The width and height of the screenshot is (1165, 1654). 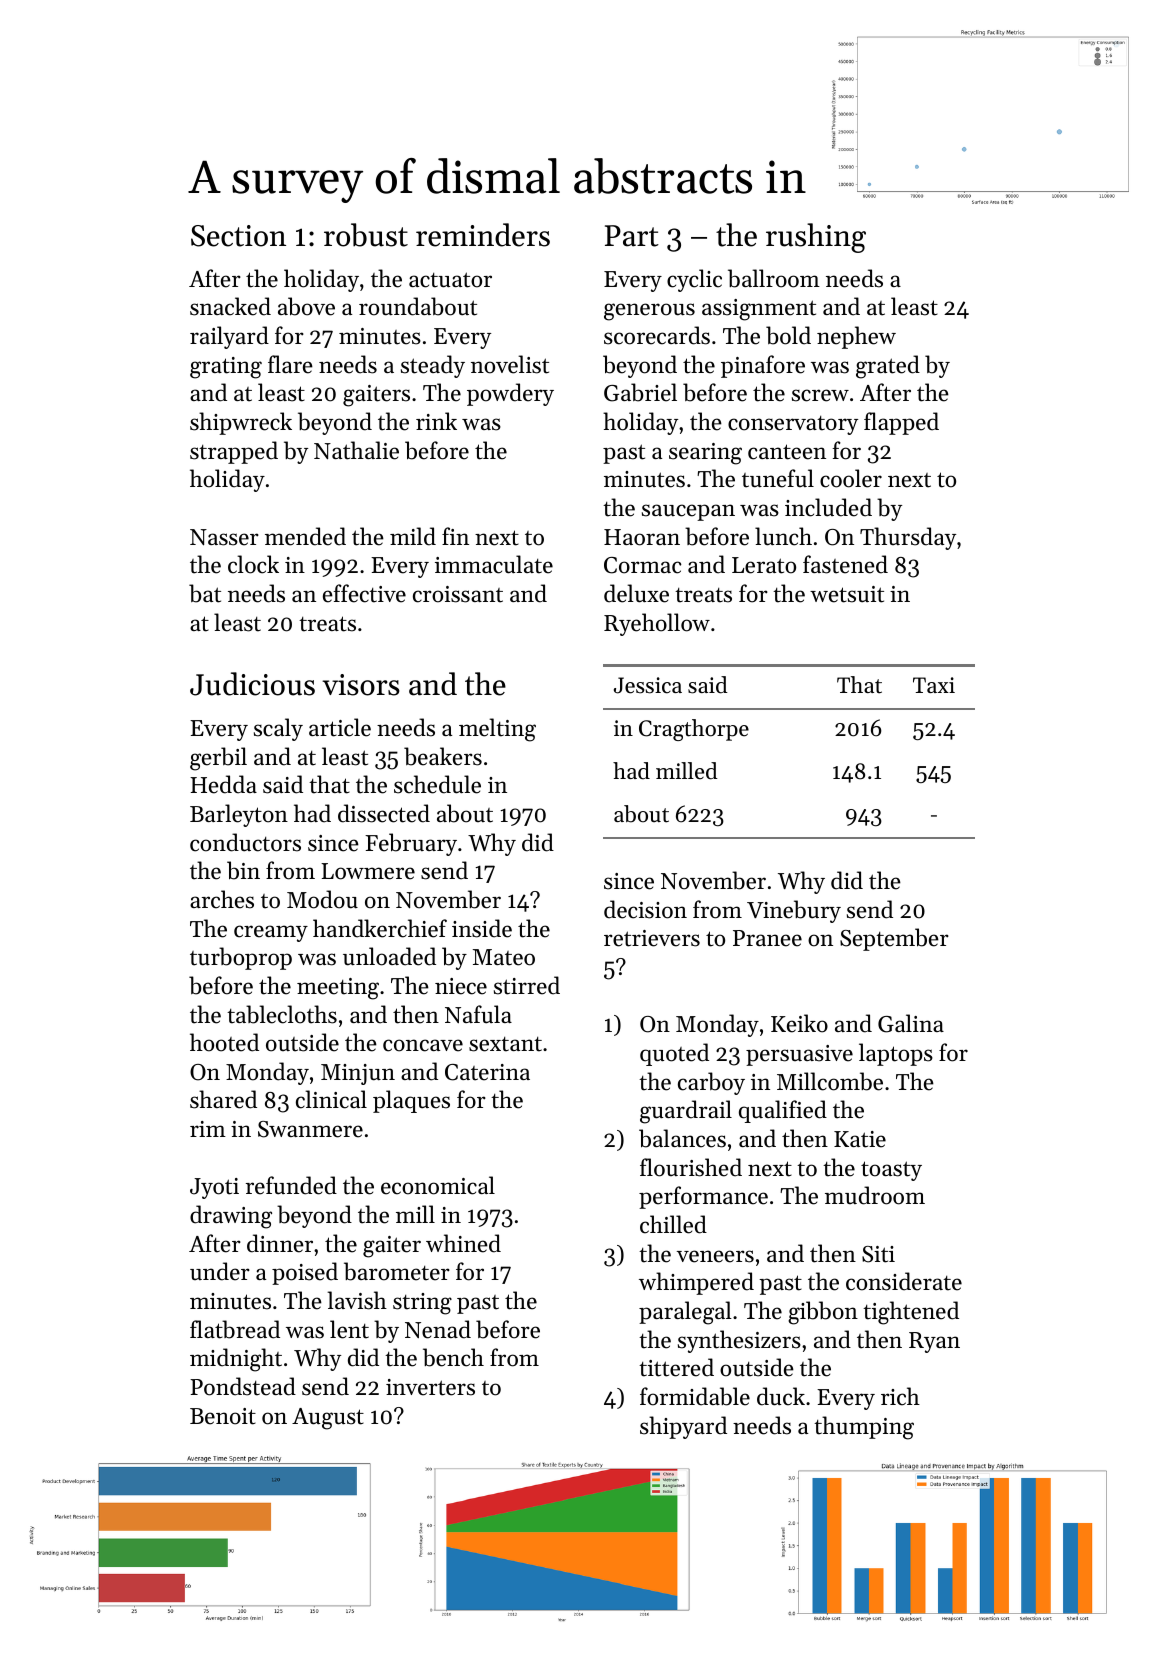 I want to click on Part, so click(x=632, y=236).
